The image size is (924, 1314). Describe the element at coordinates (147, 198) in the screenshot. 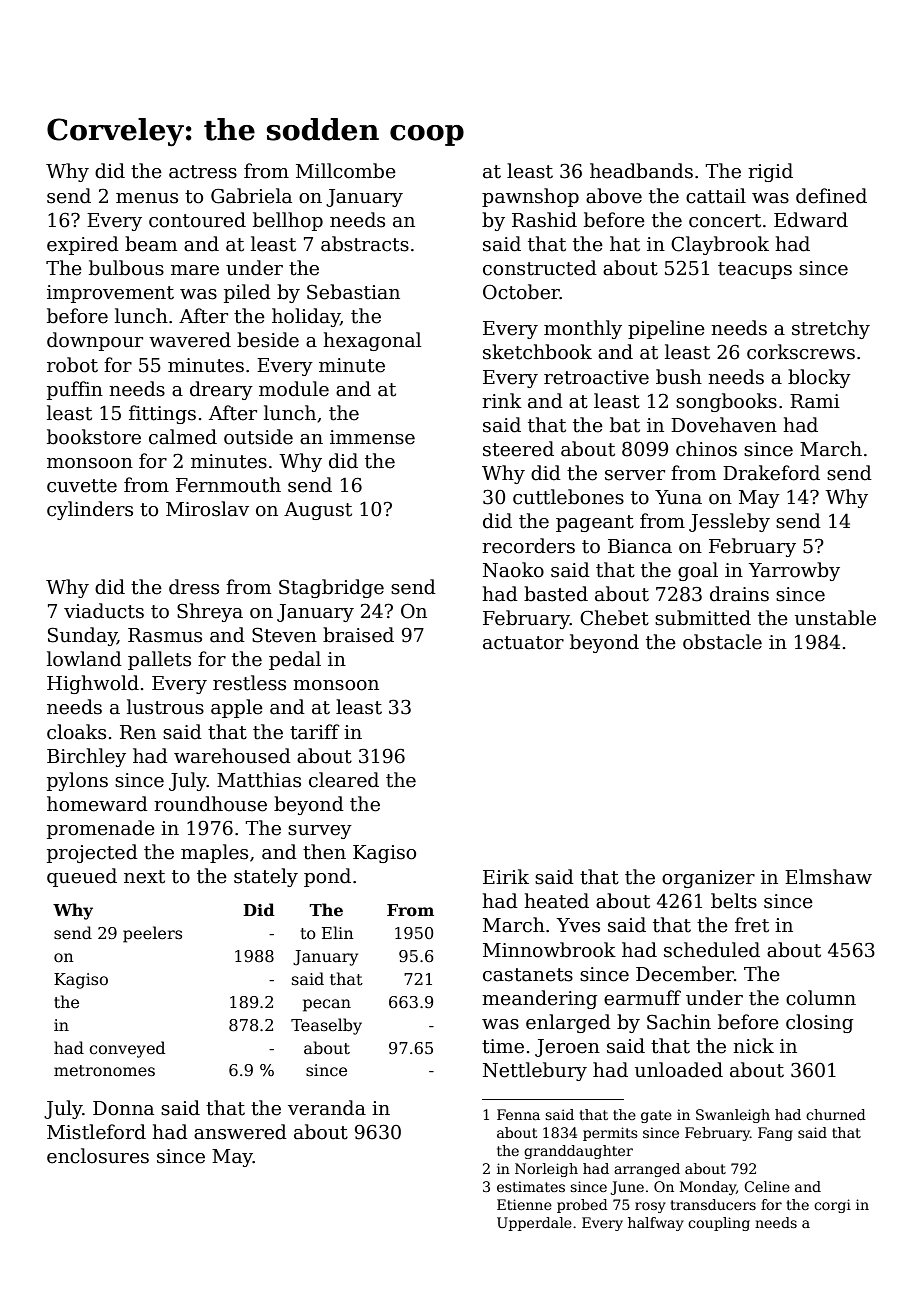

I see `menus` at that location.
